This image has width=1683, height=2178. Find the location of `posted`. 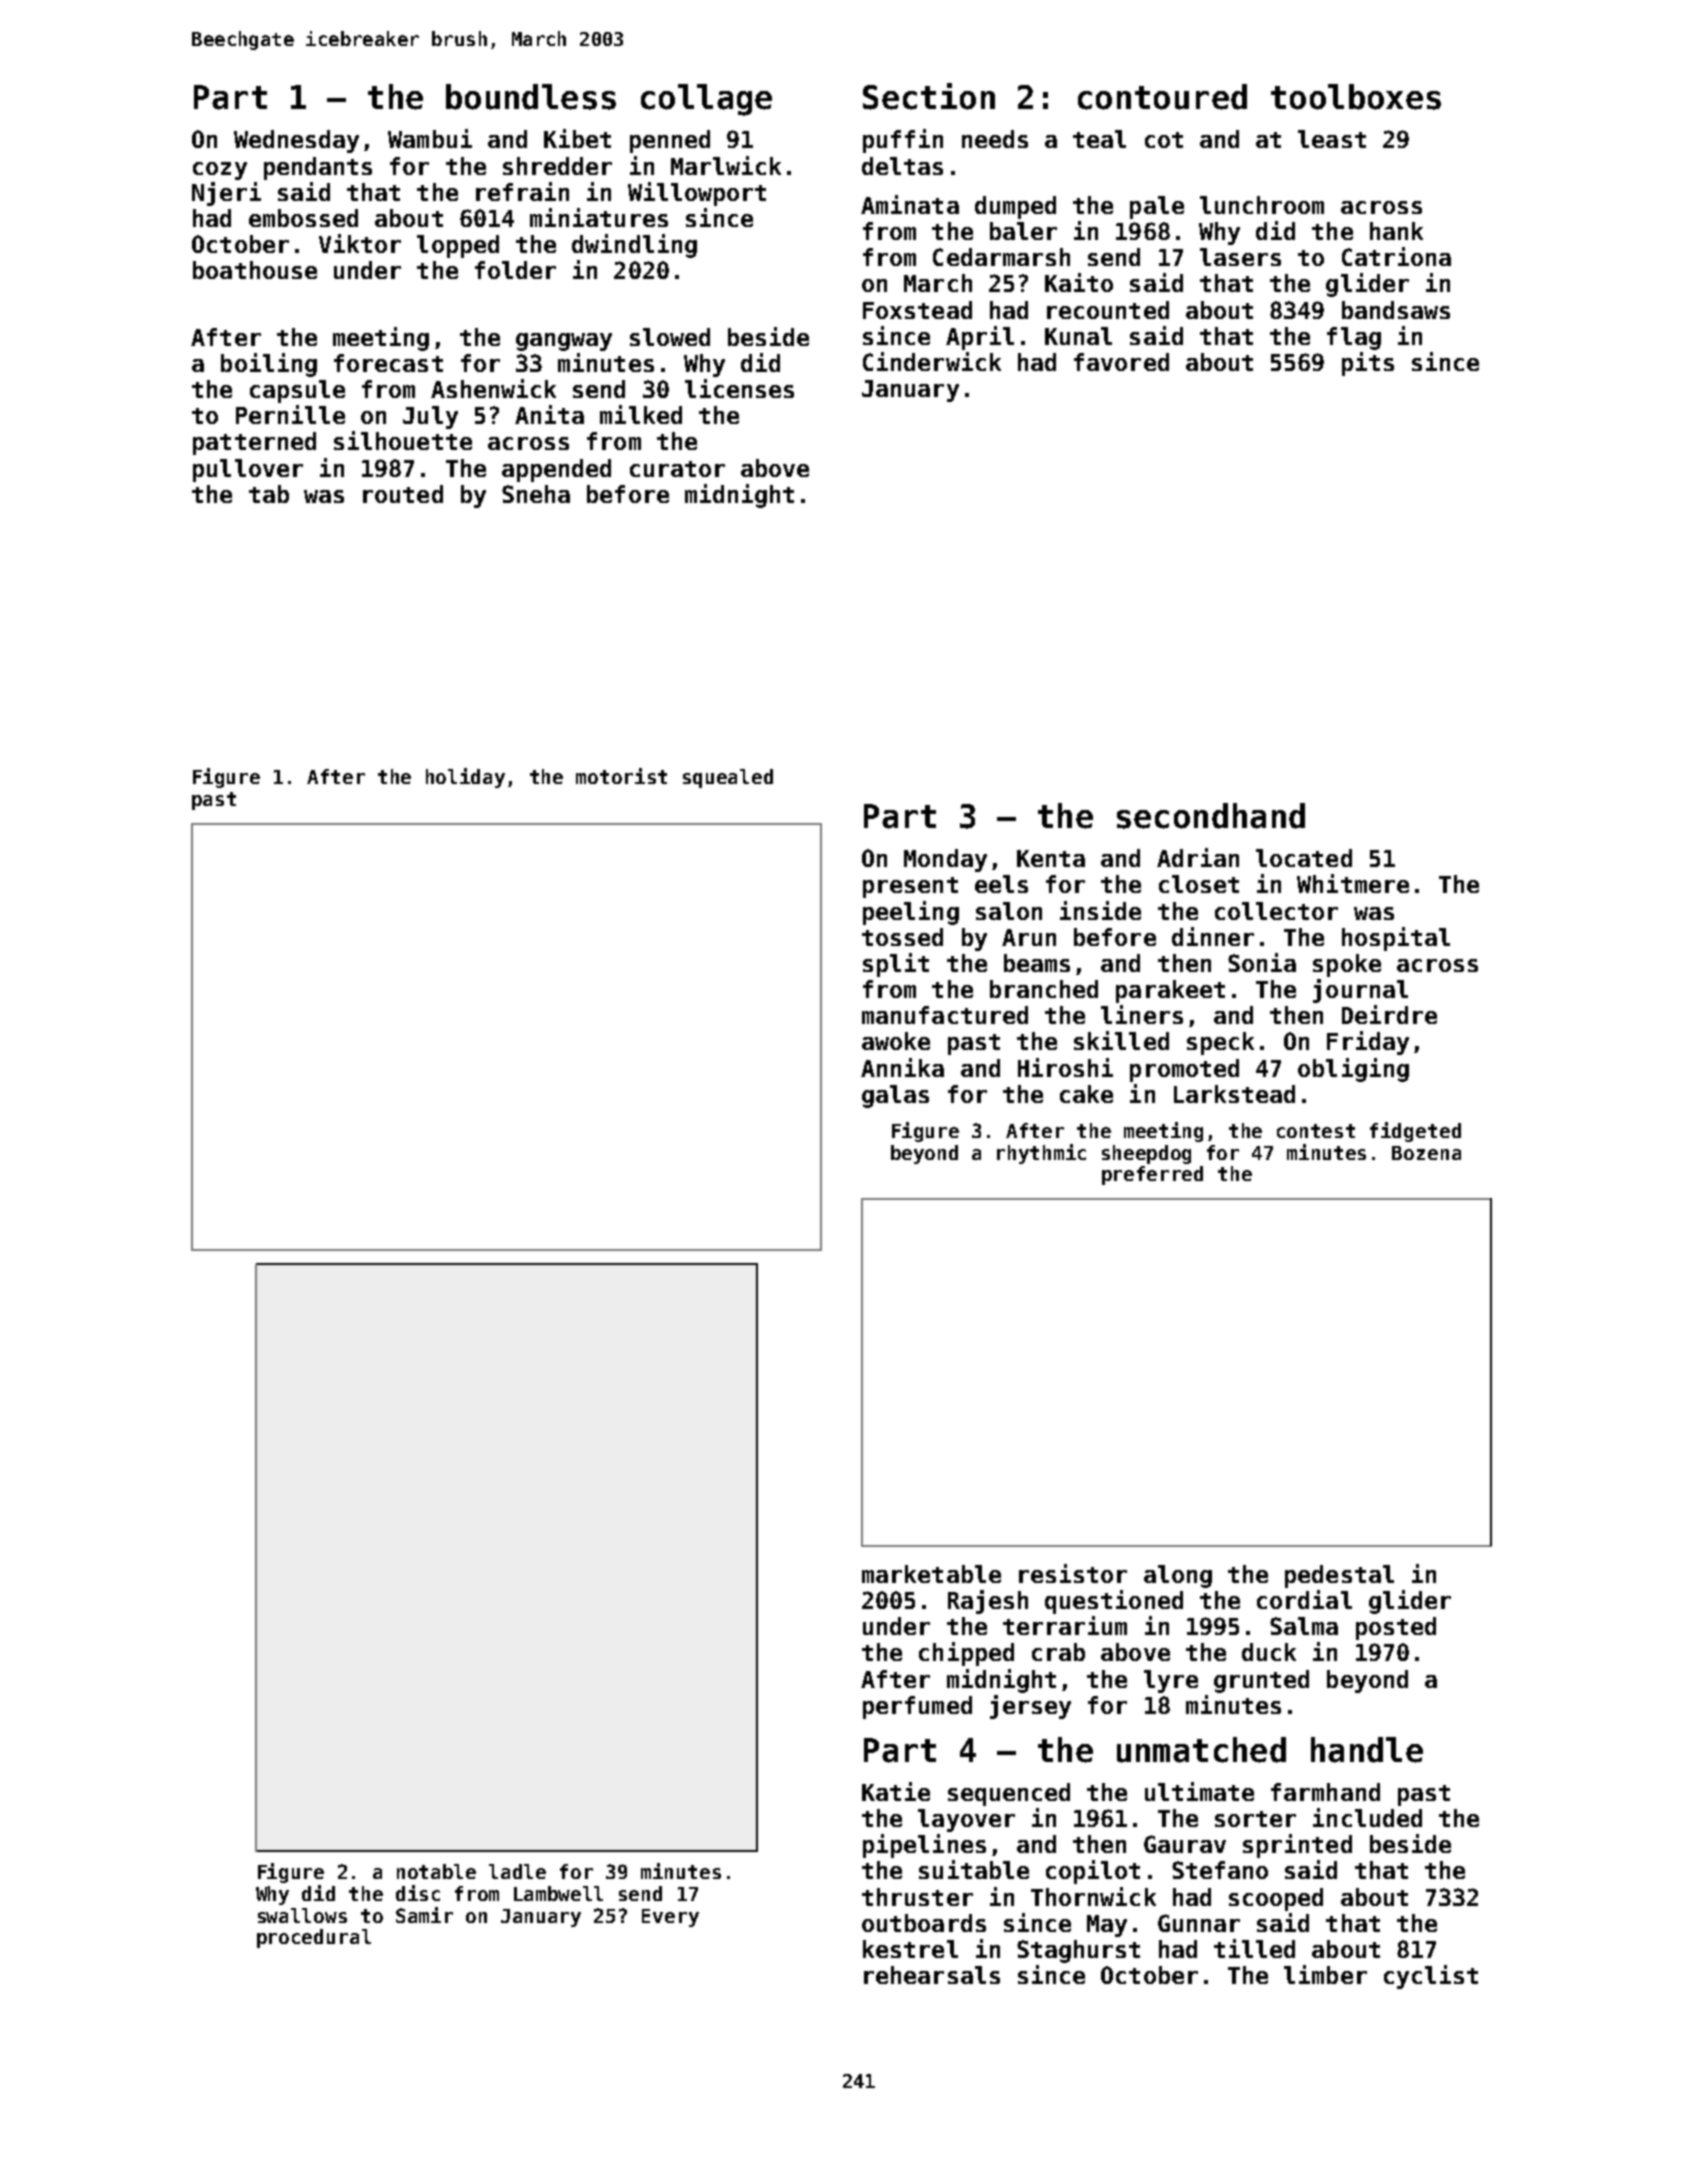

posted is located at coordinates (1396, 1628).
